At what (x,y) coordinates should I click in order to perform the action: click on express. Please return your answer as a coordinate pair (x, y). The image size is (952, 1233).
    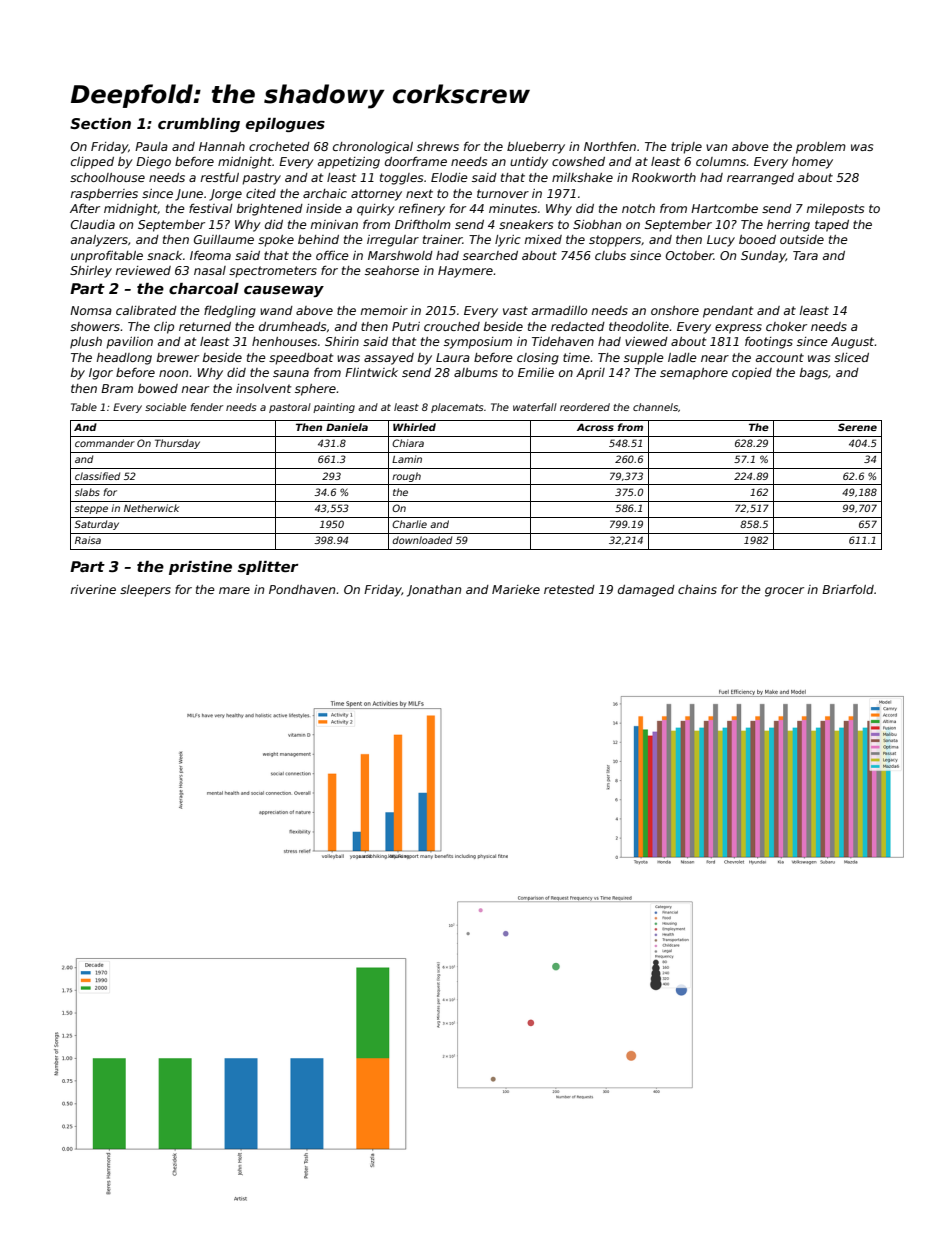
    Looking at the image, I should click on (738, 329).
